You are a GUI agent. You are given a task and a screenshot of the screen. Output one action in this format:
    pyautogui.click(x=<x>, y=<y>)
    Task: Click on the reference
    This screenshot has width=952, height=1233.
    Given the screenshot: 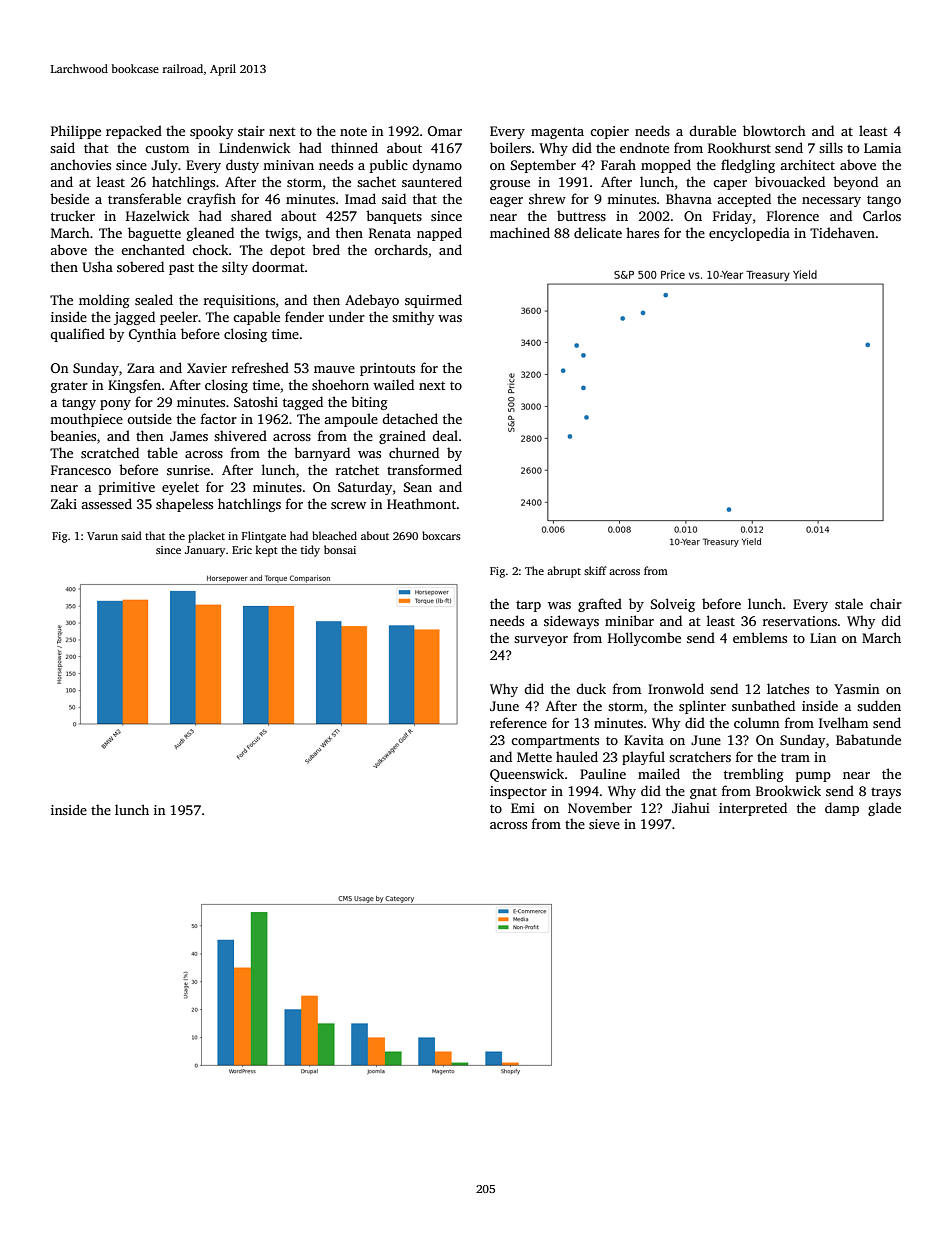 What is the action you would take?
    pyautogui.click(x=518, y=722)
